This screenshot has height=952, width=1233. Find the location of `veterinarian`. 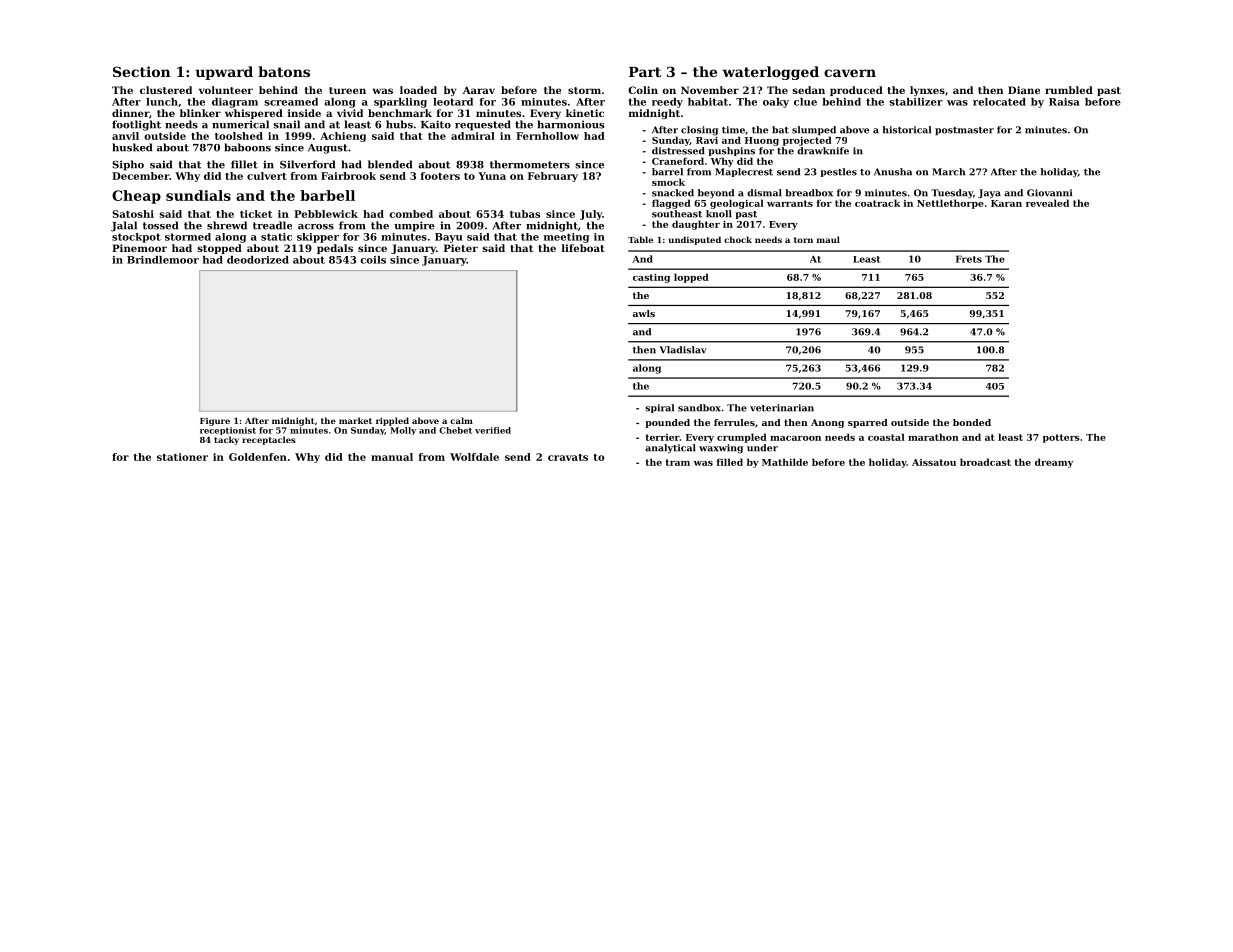

veterinarian is located at coordinates (782, 408).
